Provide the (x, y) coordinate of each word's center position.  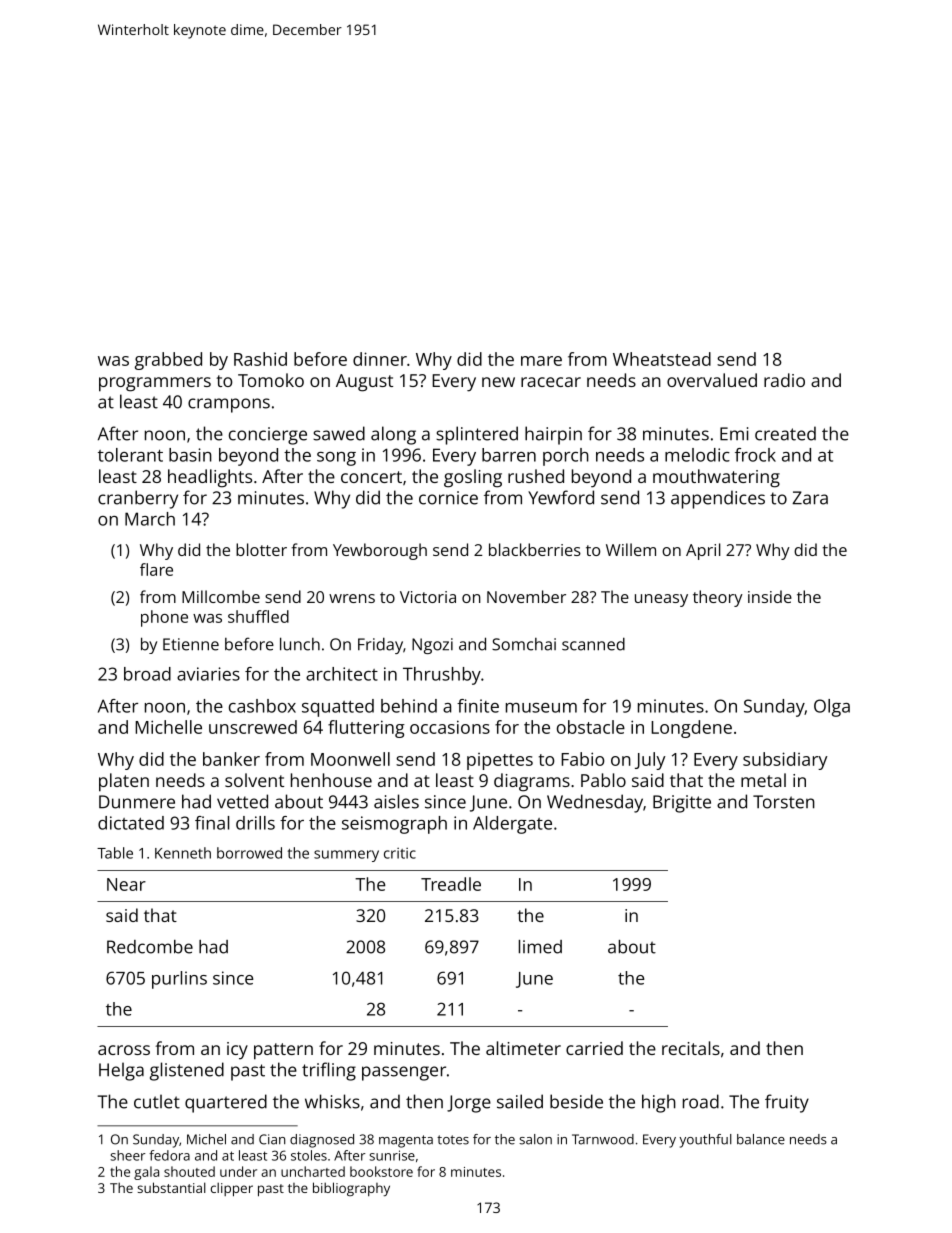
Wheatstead (662, 359)
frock (755, 455)
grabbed (168, 361)
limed (540, 947)
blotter (261, 549)
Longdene (691, 729)
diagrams (532, 782)
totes (453, 1140)
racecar (551, 382)
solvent (254, 780)
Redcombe (150, 947)
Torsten (784, 802)
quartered (226, 1103)
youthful (705, 1141)
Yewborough (380, 551)
